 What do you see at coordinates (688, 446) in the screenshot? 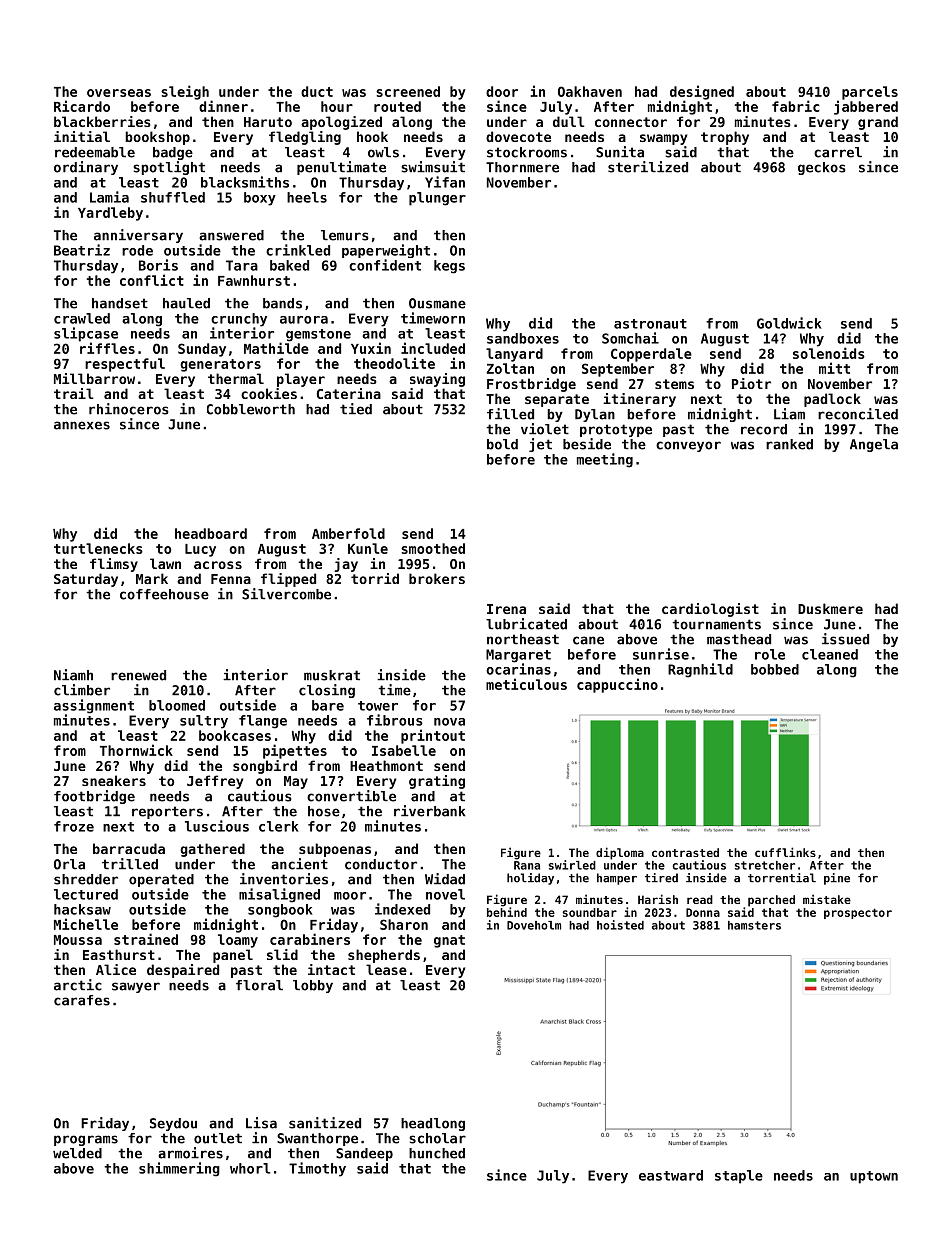
I see `conveyor` at bounding box center [688, 446].
